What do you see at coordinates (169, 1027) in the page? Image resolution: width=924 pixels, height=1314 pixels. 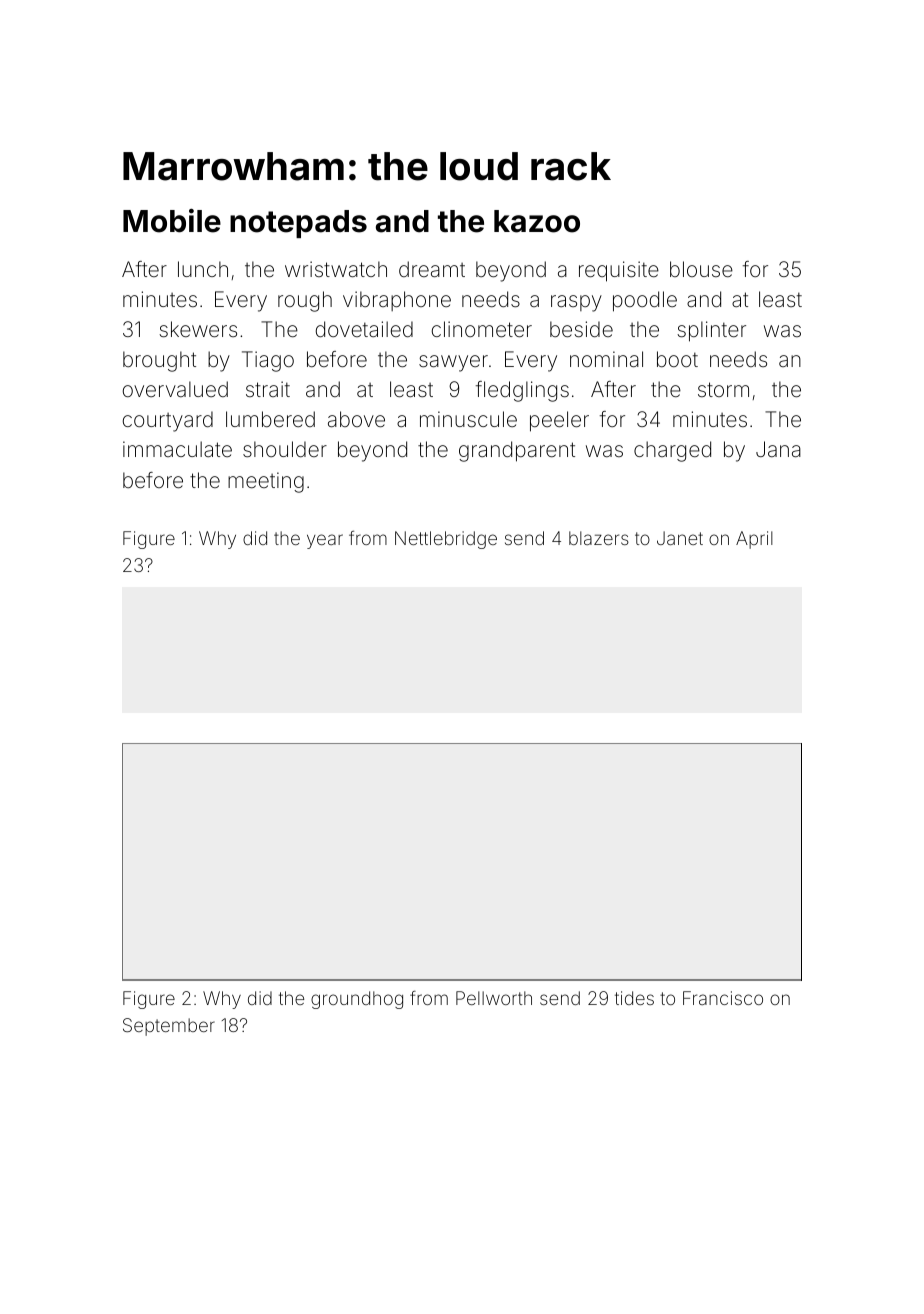 I see `September` at bounding box center [169, 1027].
